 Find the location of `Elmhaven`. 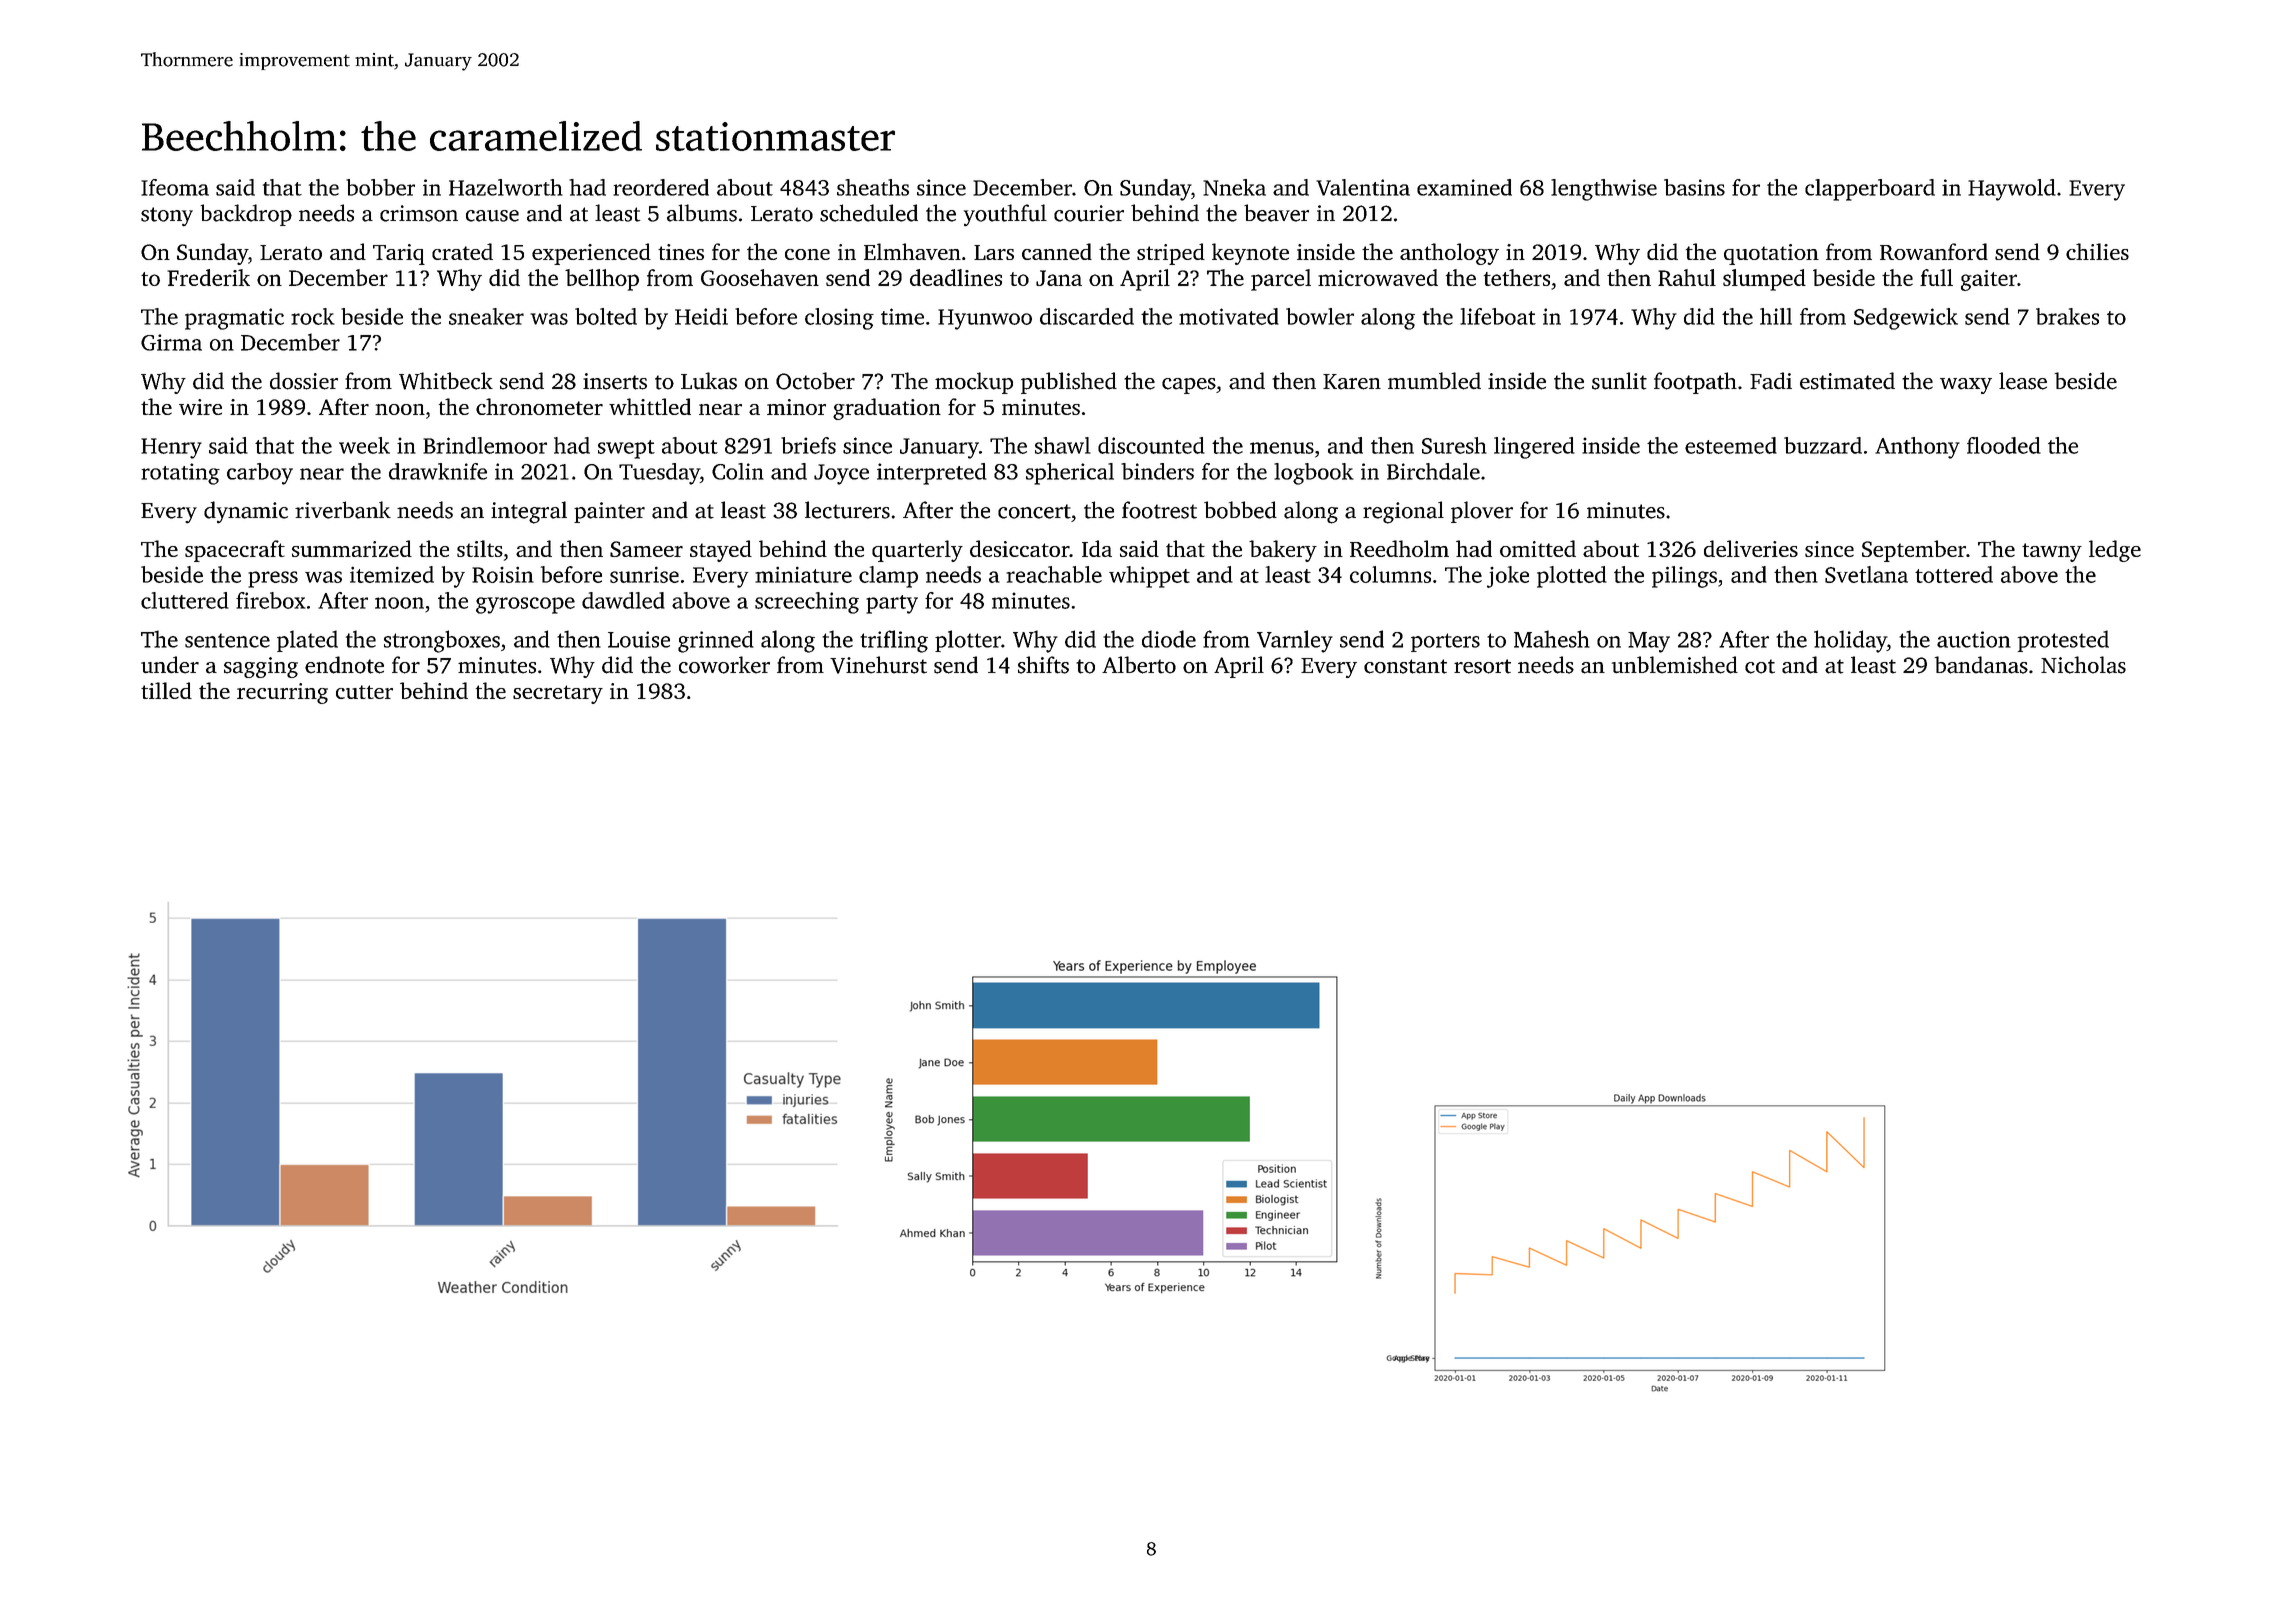

Elmhaven is located at coordinates (912, 251).
